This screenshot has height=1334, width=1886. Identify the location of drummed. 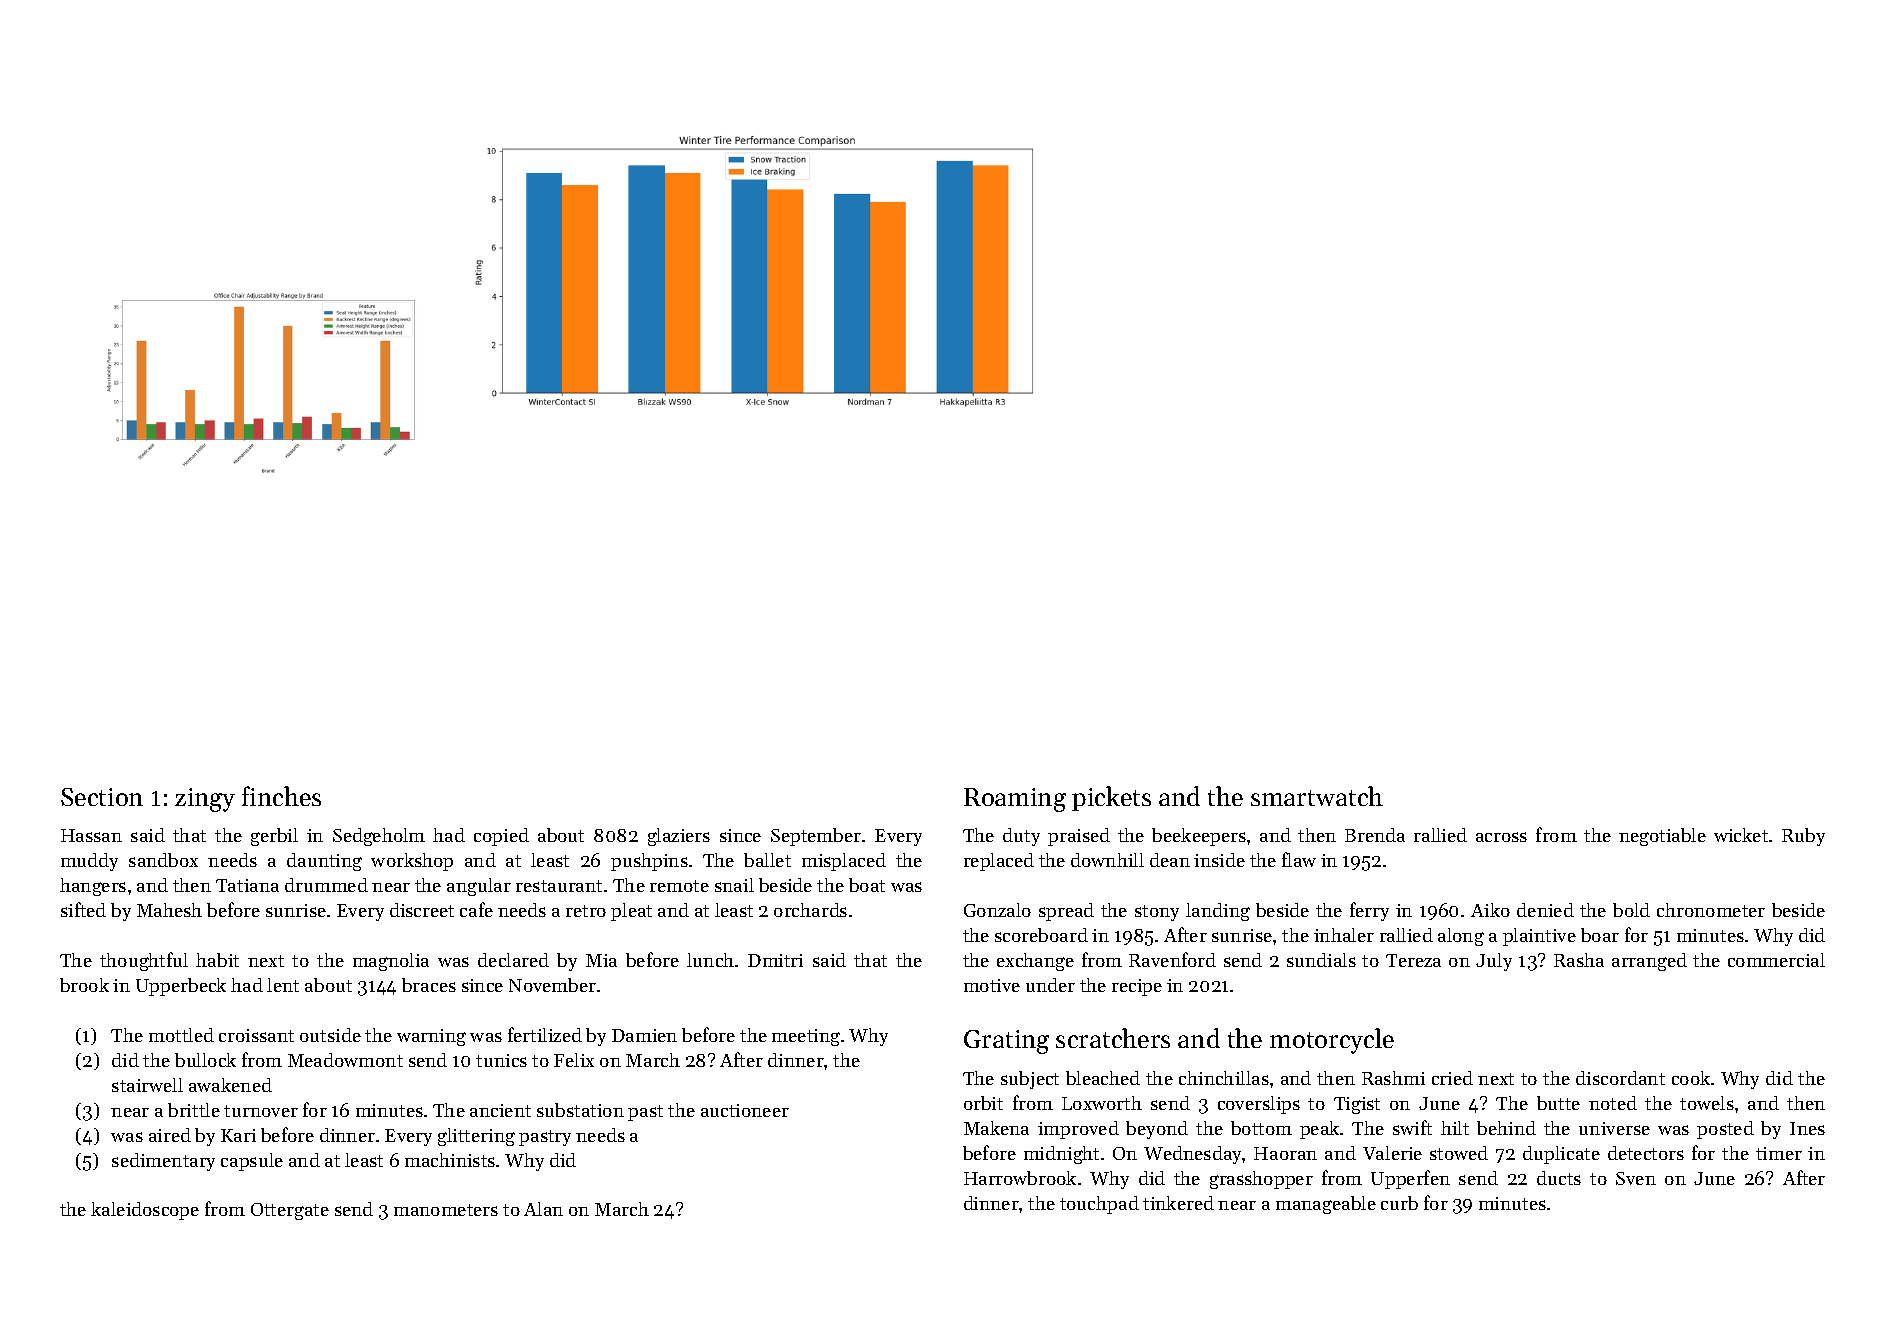
(326, 885).
